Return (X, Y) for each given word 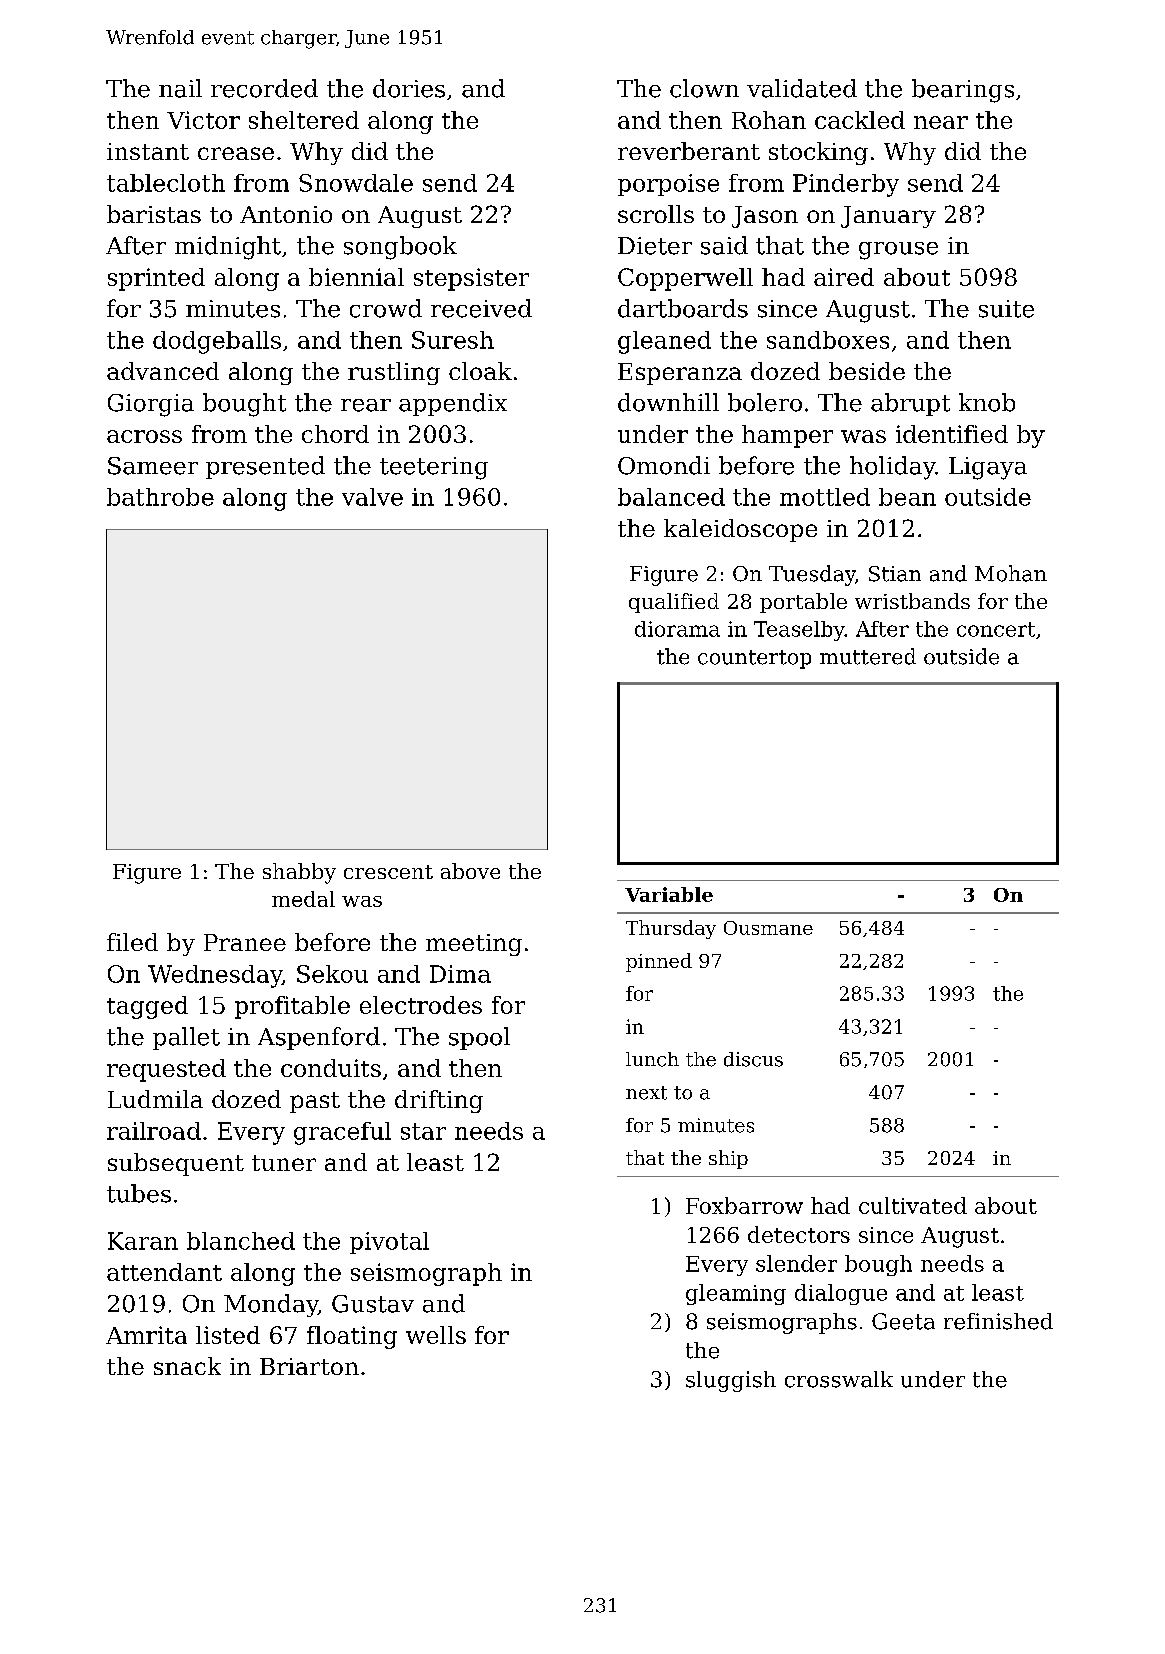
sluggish (731, 1381)
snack (187, 1366)
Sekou (332, 974)
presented (265, 467)
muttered (868, 656)
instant (148, 151)
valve (372, 497)
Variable (669, 894)
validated (802, 88)
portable (803, 603)
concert (996, 629)
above (470, 871)
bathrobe (160, 497)
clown (704, 88)
